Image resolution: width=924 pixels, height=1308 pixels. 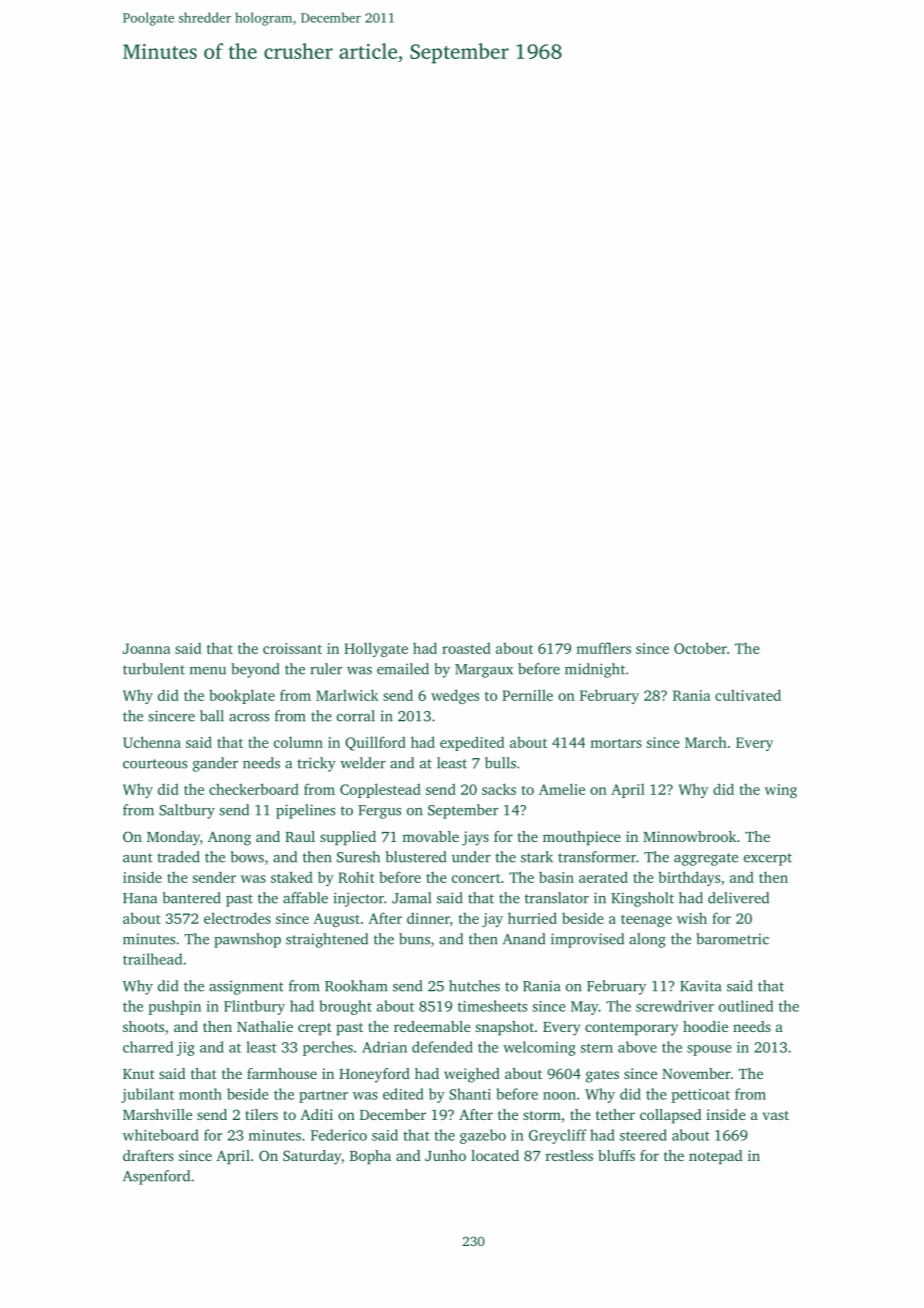 I want to click on roasted, so click(x=466, y=648).
